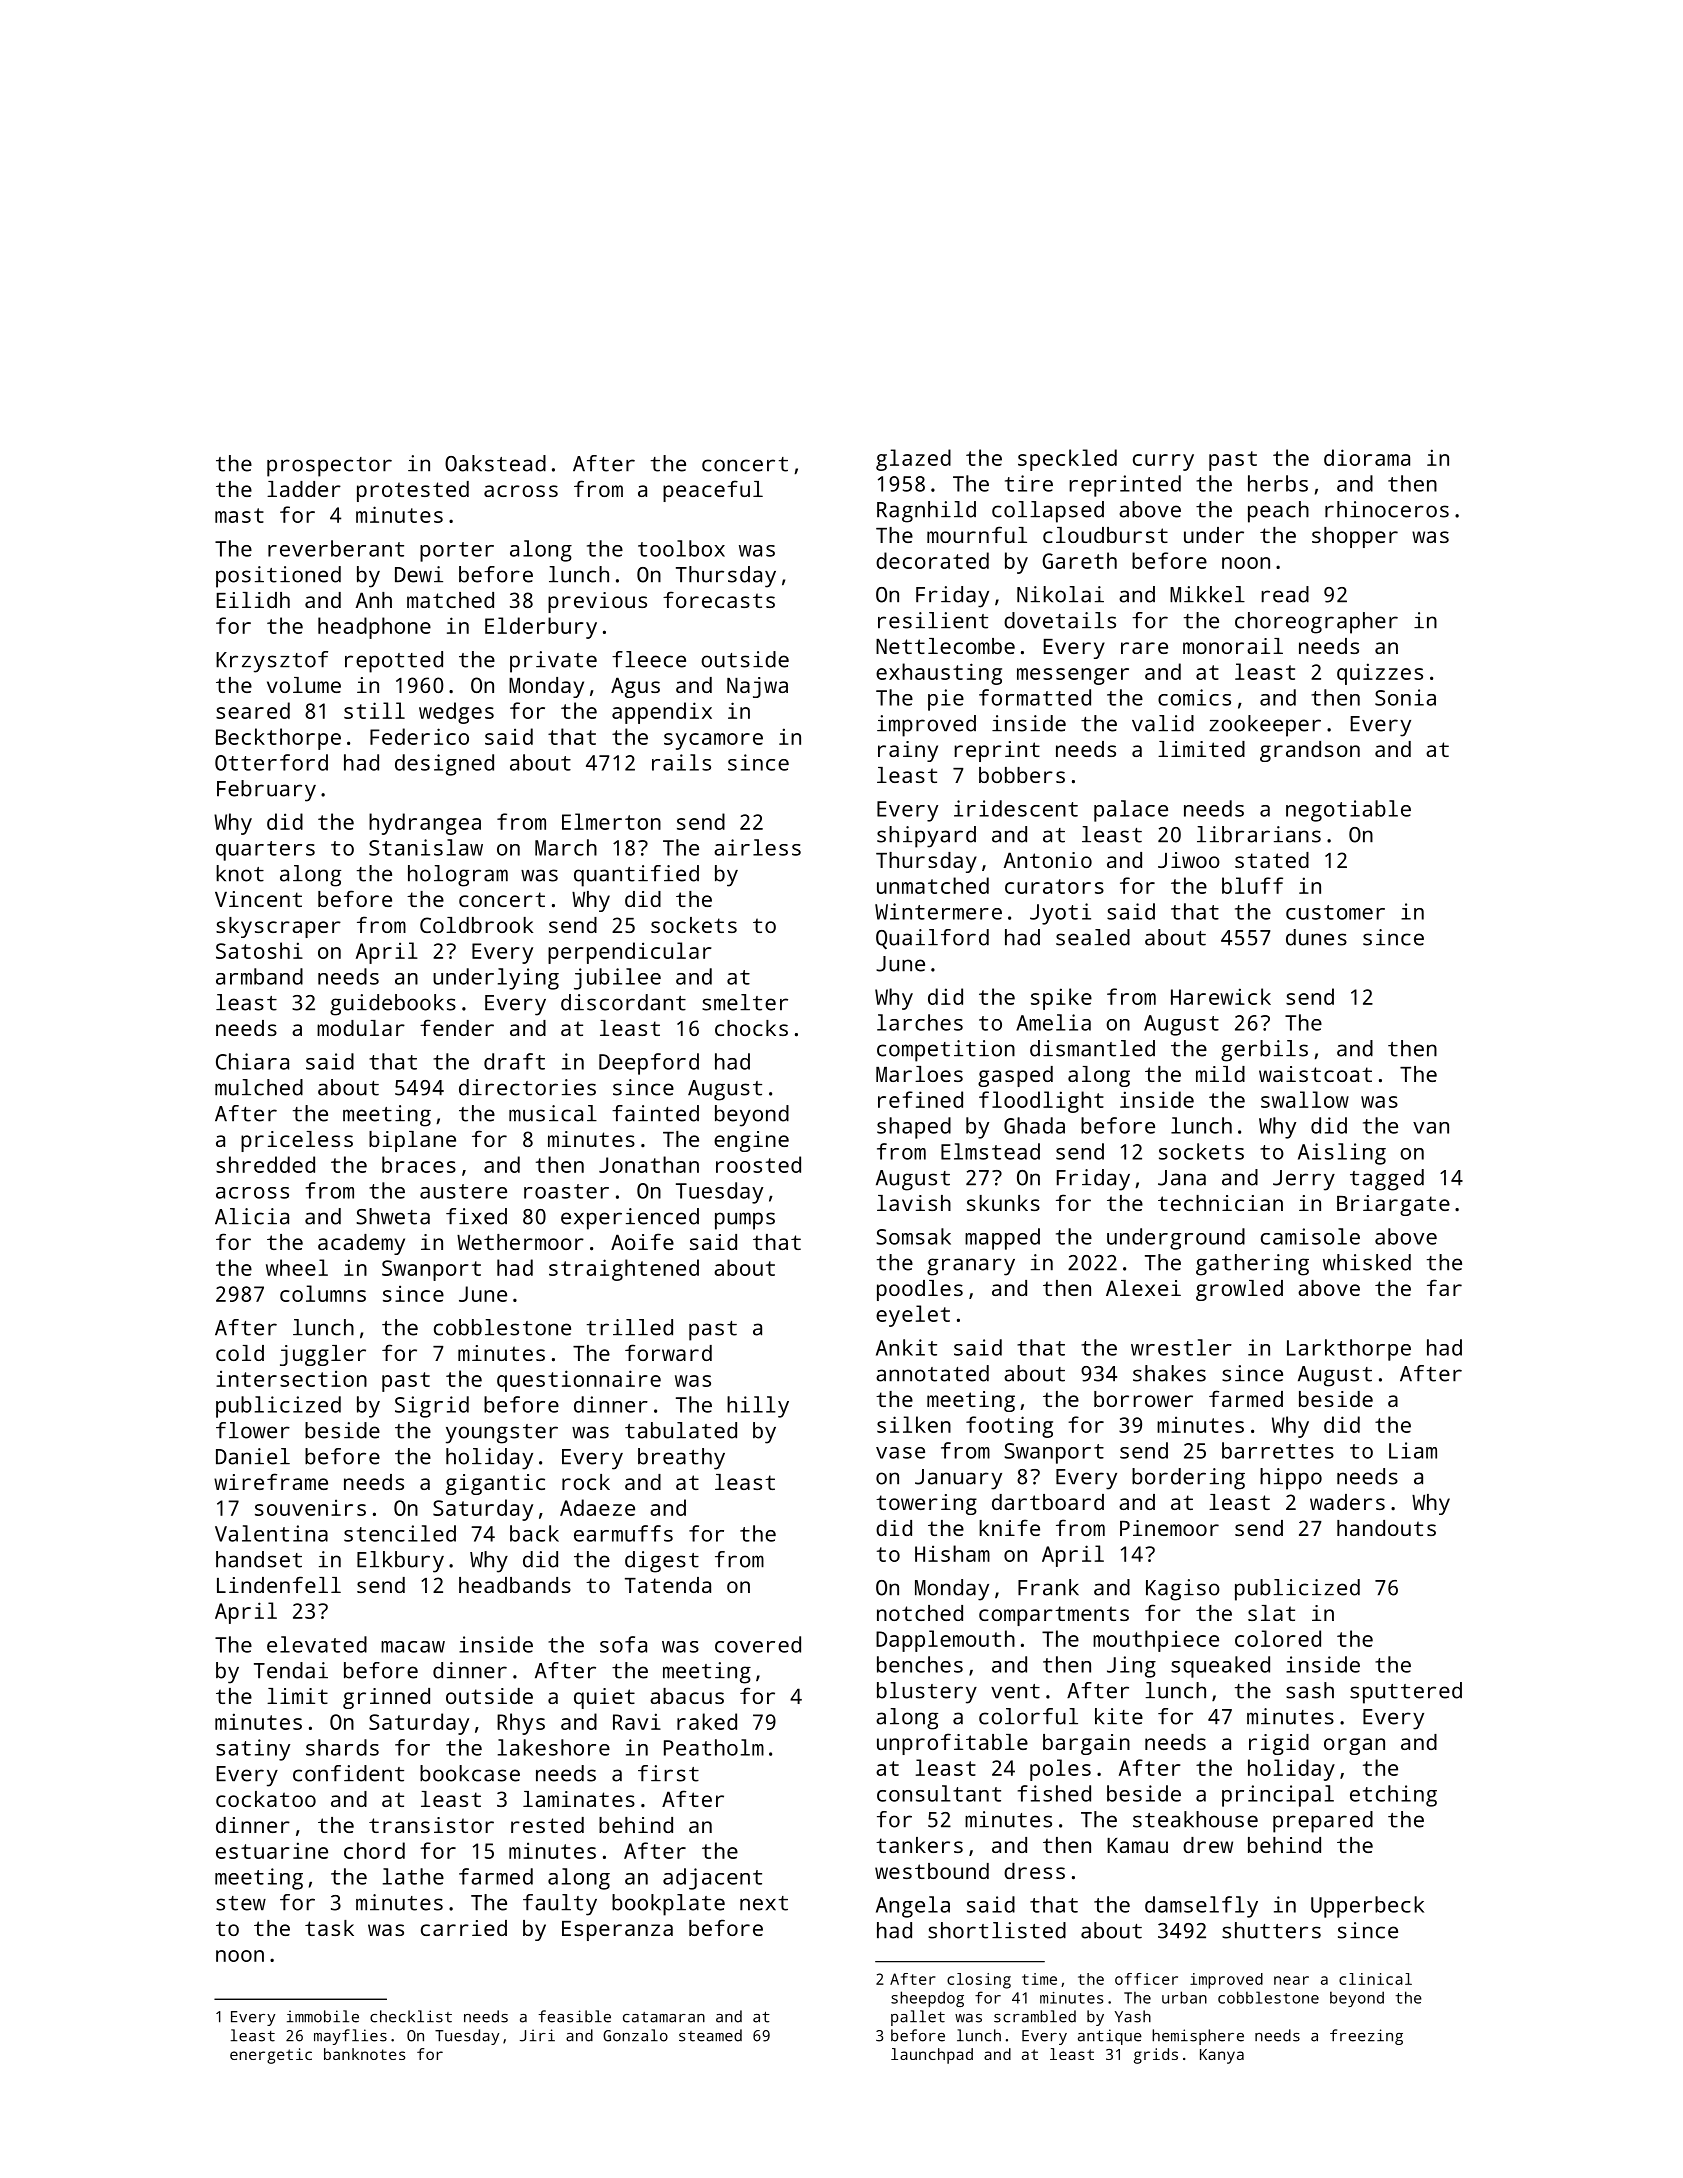 This document has height=2178, width=1683. Describe the element at coordinates (1048, 512) in the document. I see `collapsed` at that location.
